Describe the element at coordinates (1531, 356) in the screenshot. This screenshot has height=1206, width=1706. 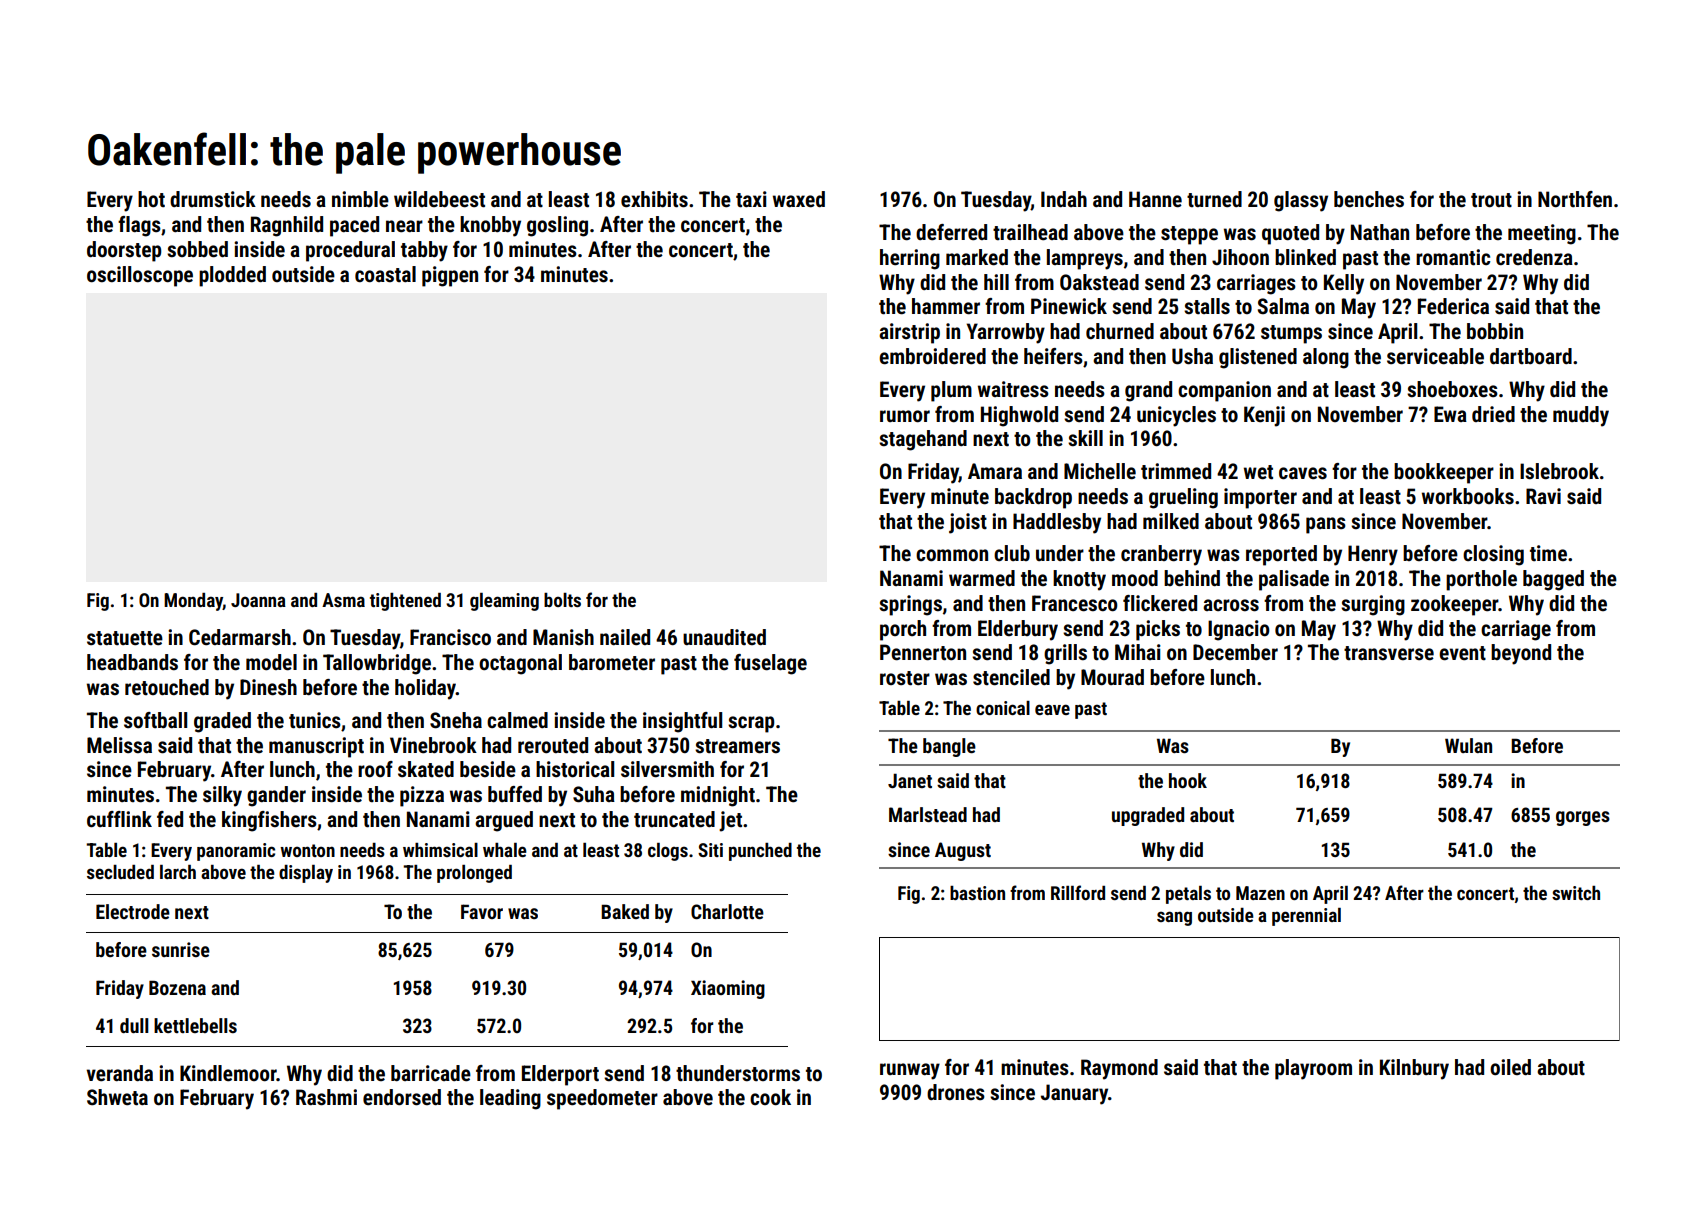
I see `dartboard` at that location.
